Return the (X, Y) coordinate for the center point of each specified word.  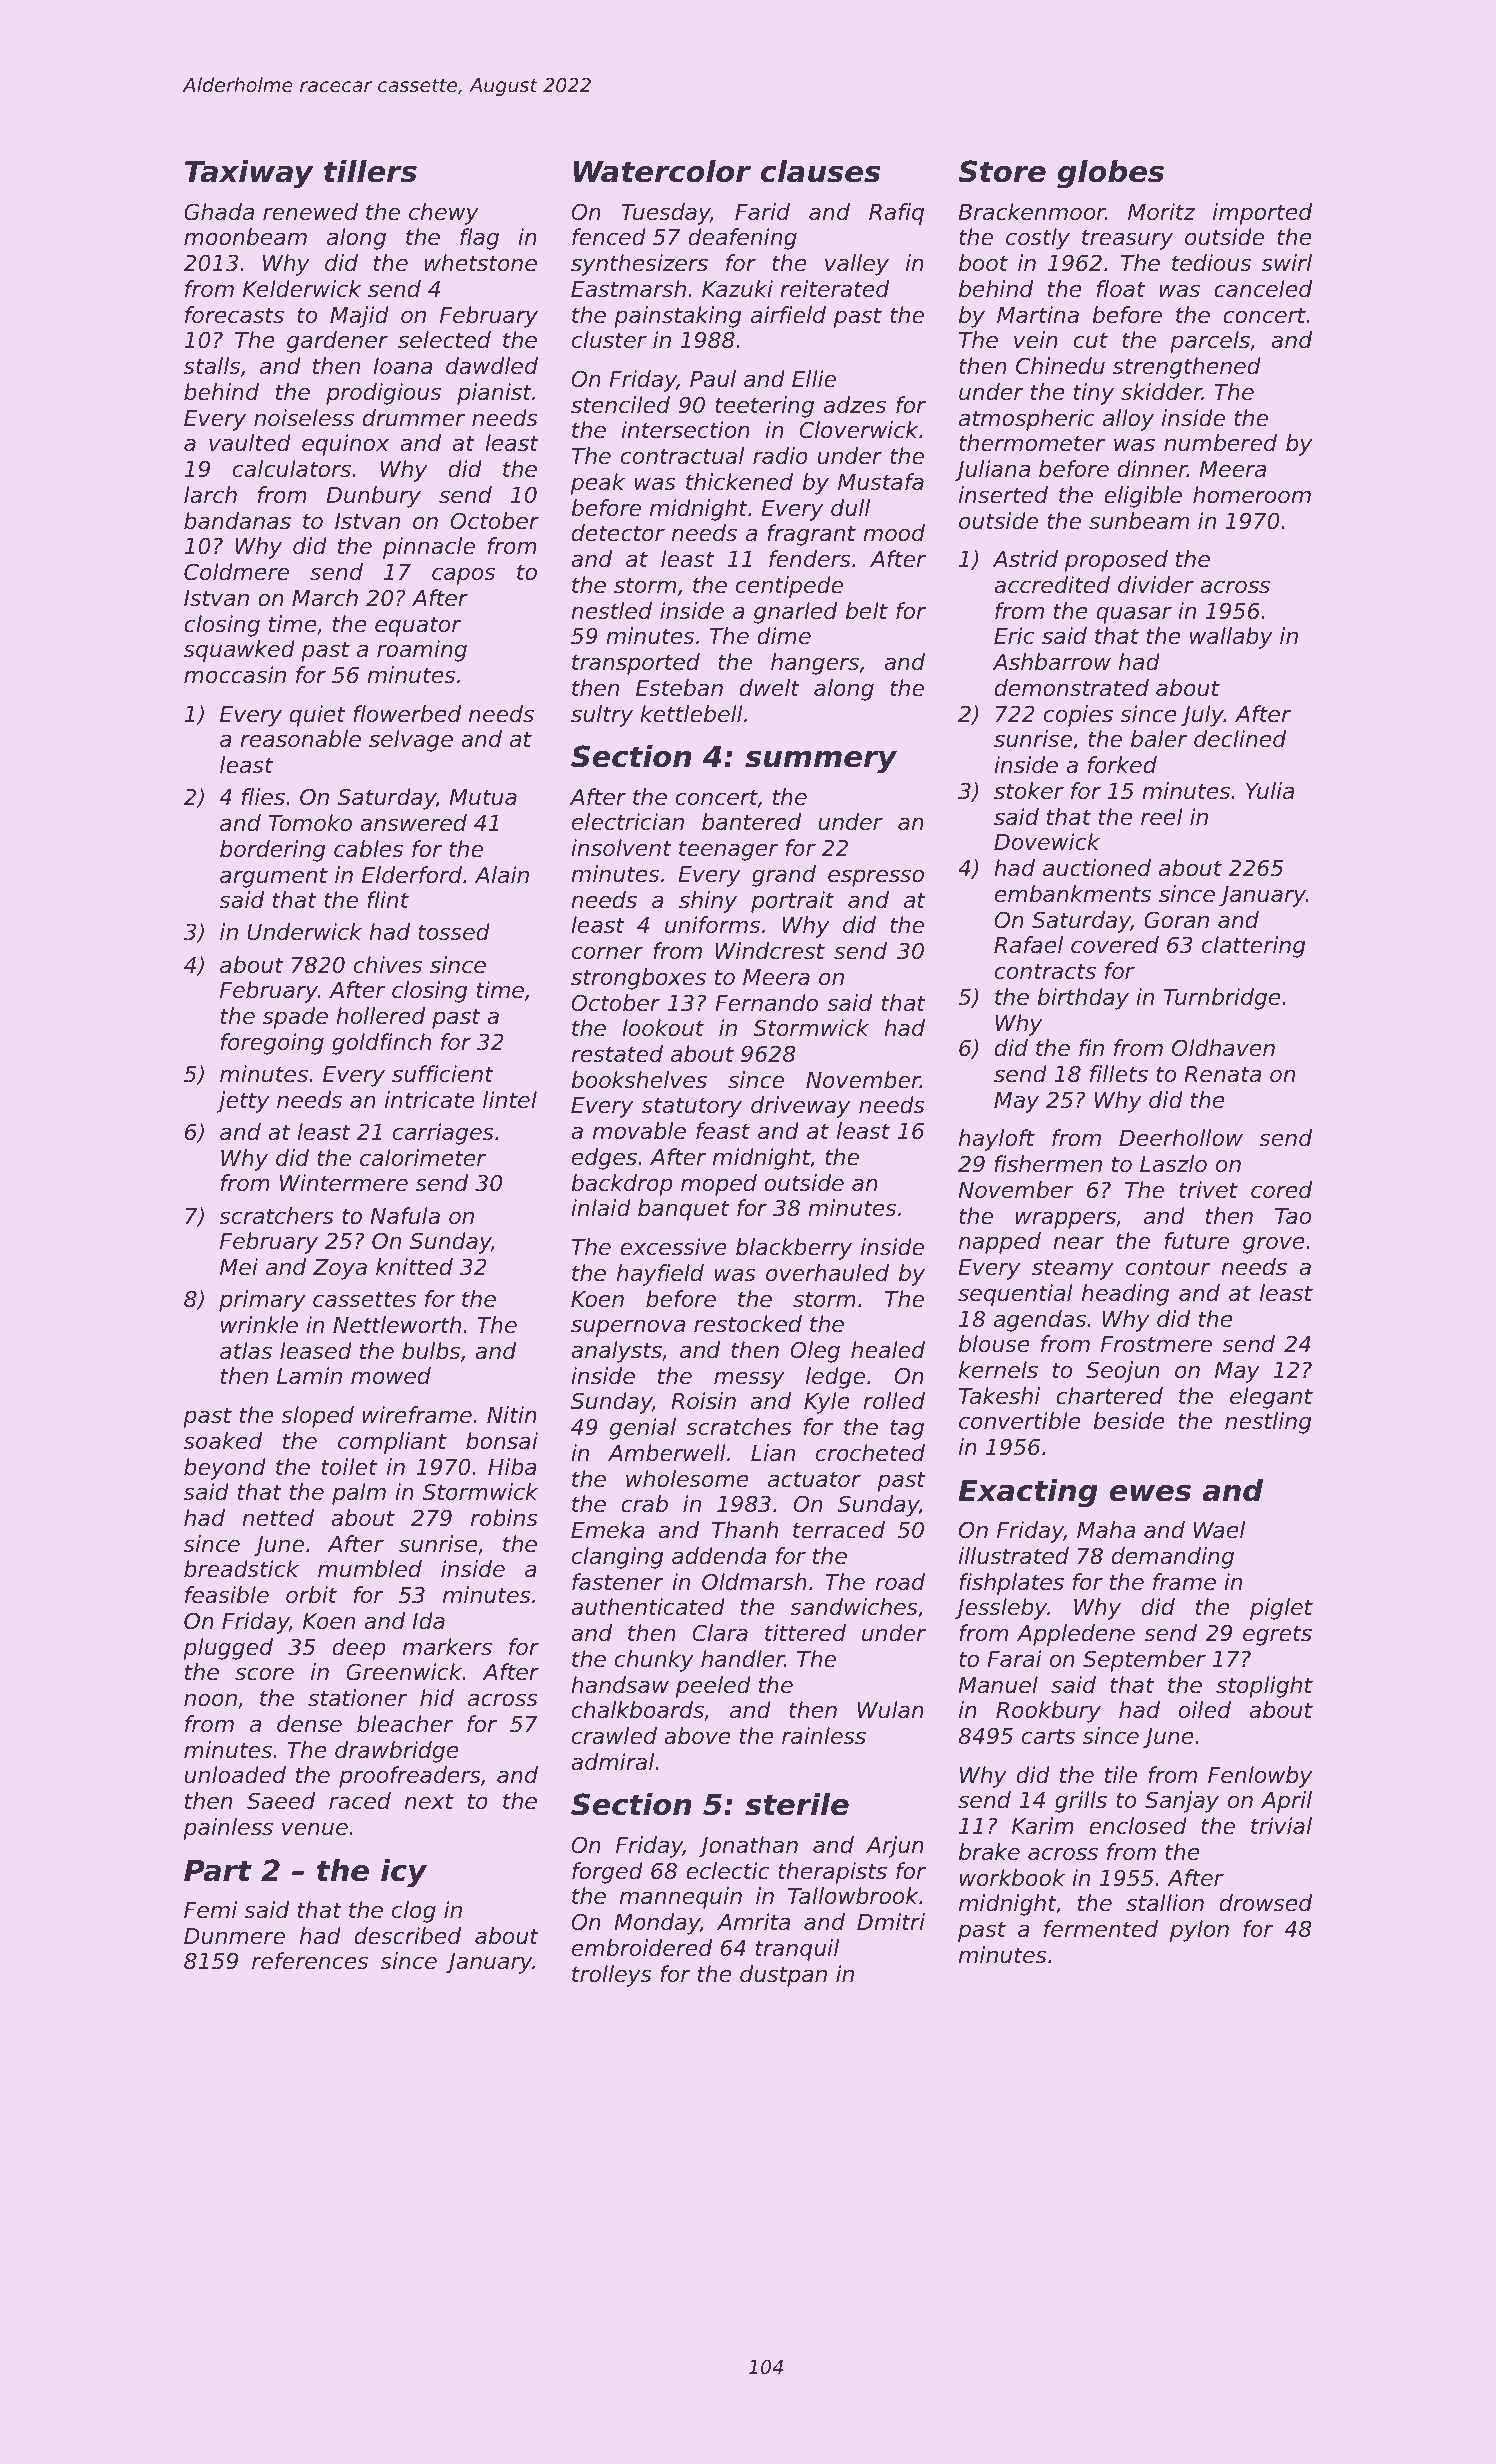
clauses (820, 171)
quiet (318, 716)
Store (1002, 171)
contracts (1045, 971)
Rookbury (1048, 1712)
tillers (370, 171)
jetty (243, 1102)
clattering (1254, 947)
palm (359, 1494)
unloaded (235, 1775)
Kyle (827, 1403)
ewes (1150, 1493)
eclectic (727, 1871)
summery (821, 762)
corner (607, 953)
